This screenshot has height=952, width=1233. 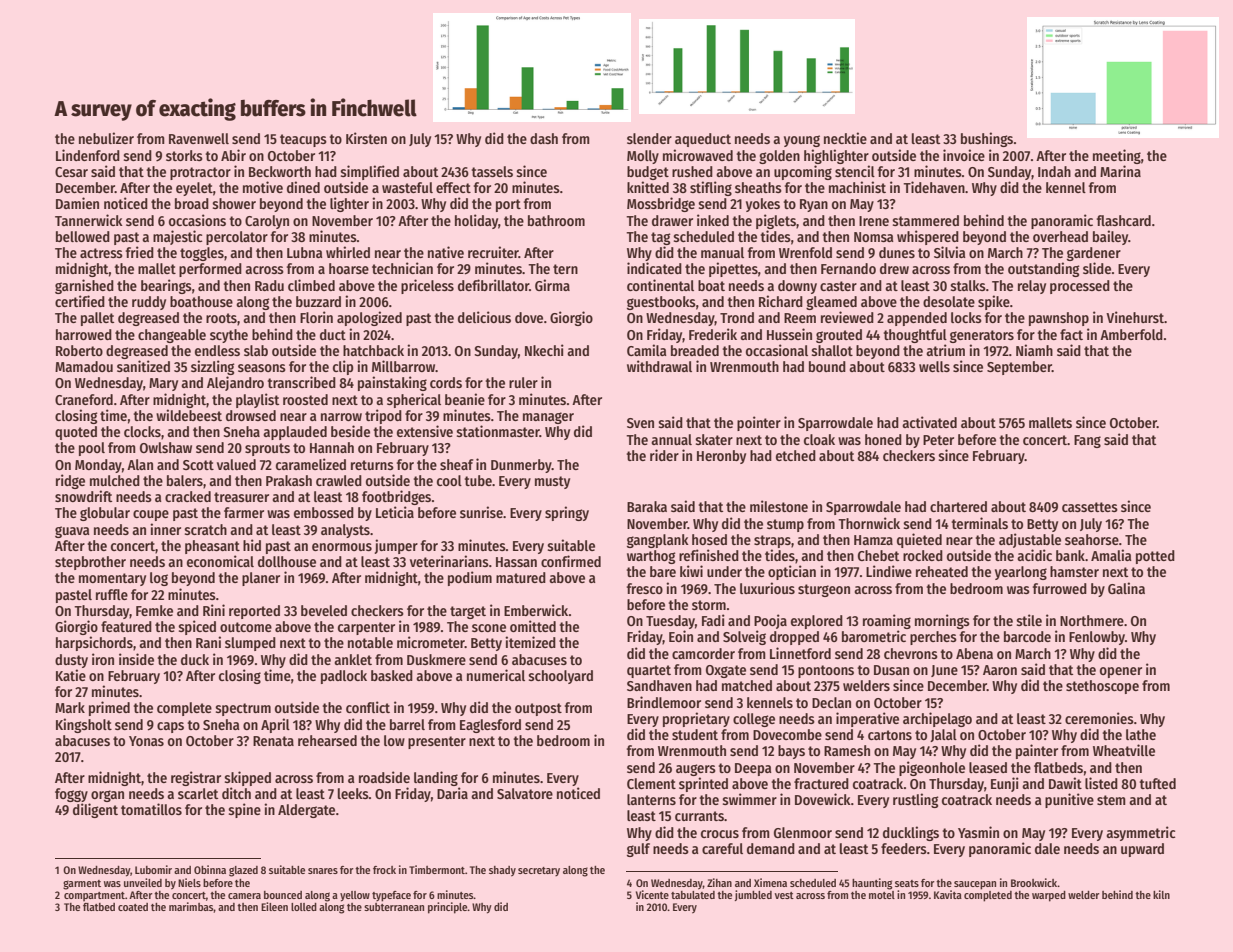 What do you see at coordinates (1034, 350) in the screenshot?
I see `Niamh` at bounding box center [1034, 350].
